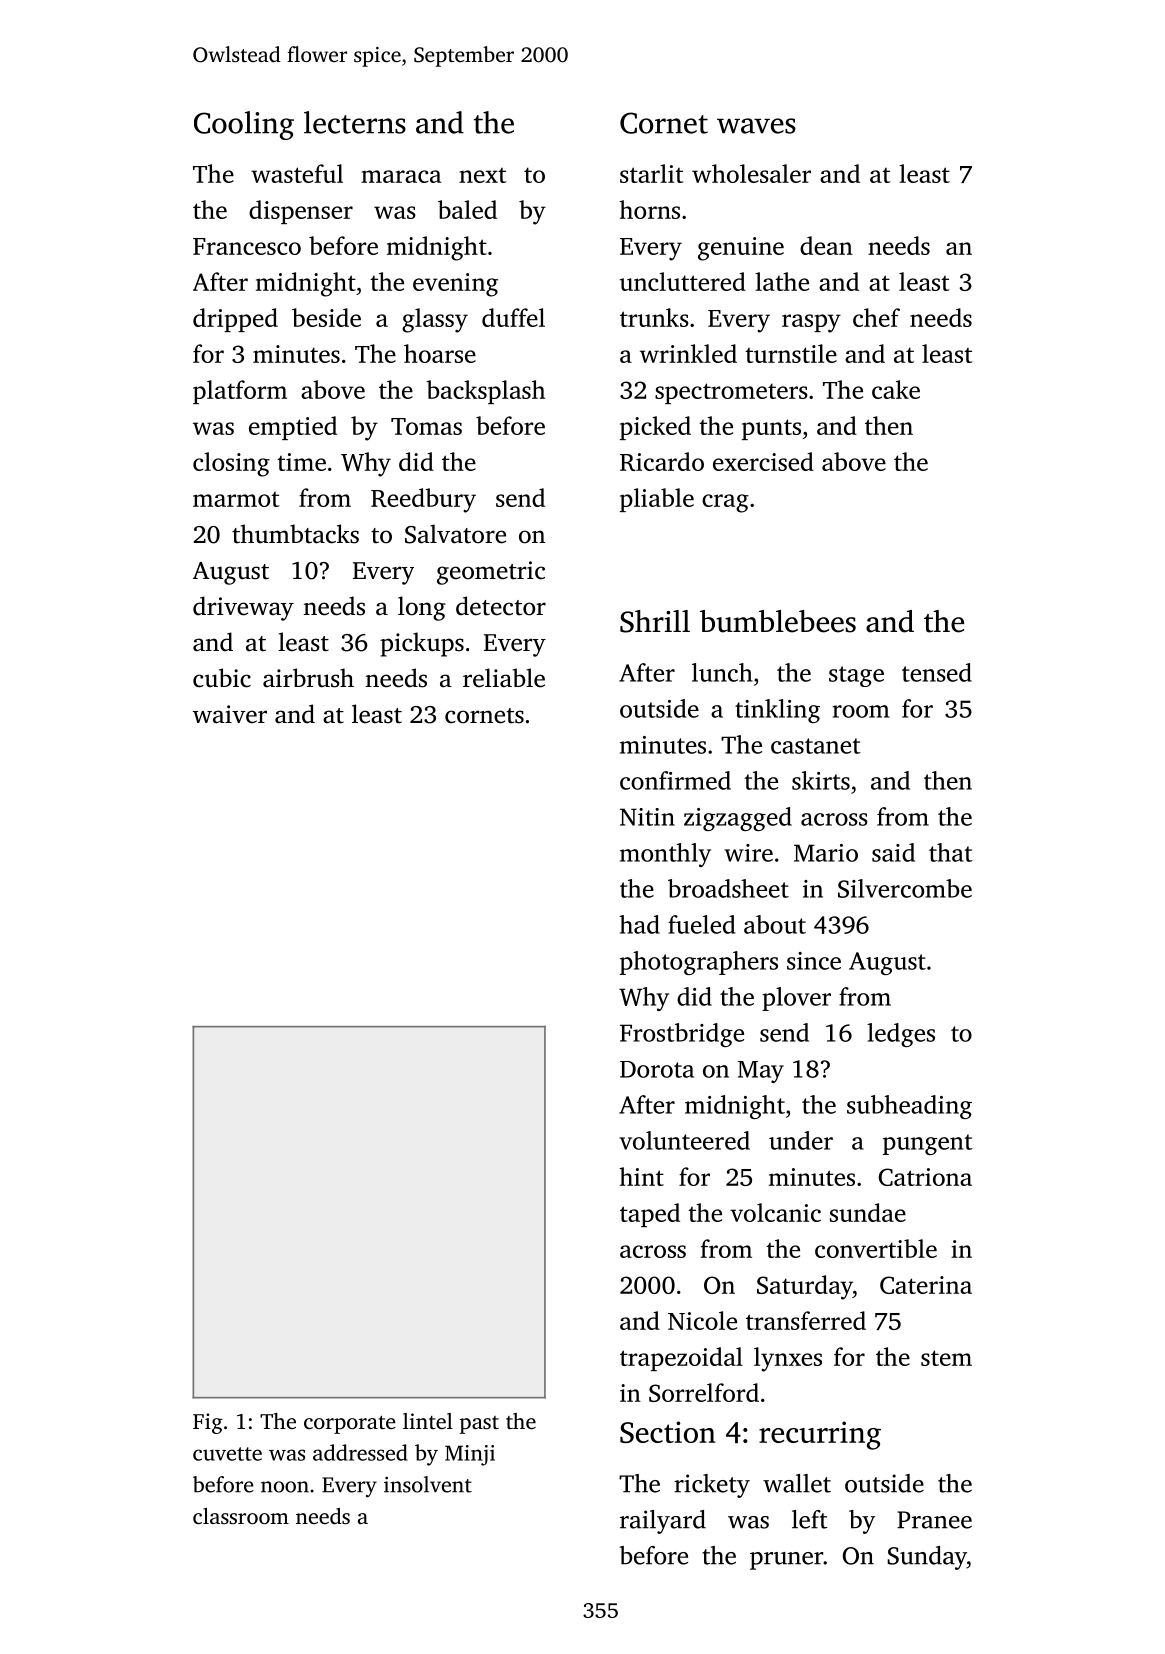 The width and height of the screenshot is (1165, 1654). Describe the element at coordinates (230, 714) in the screenshot. I see `waiver` at that location.
